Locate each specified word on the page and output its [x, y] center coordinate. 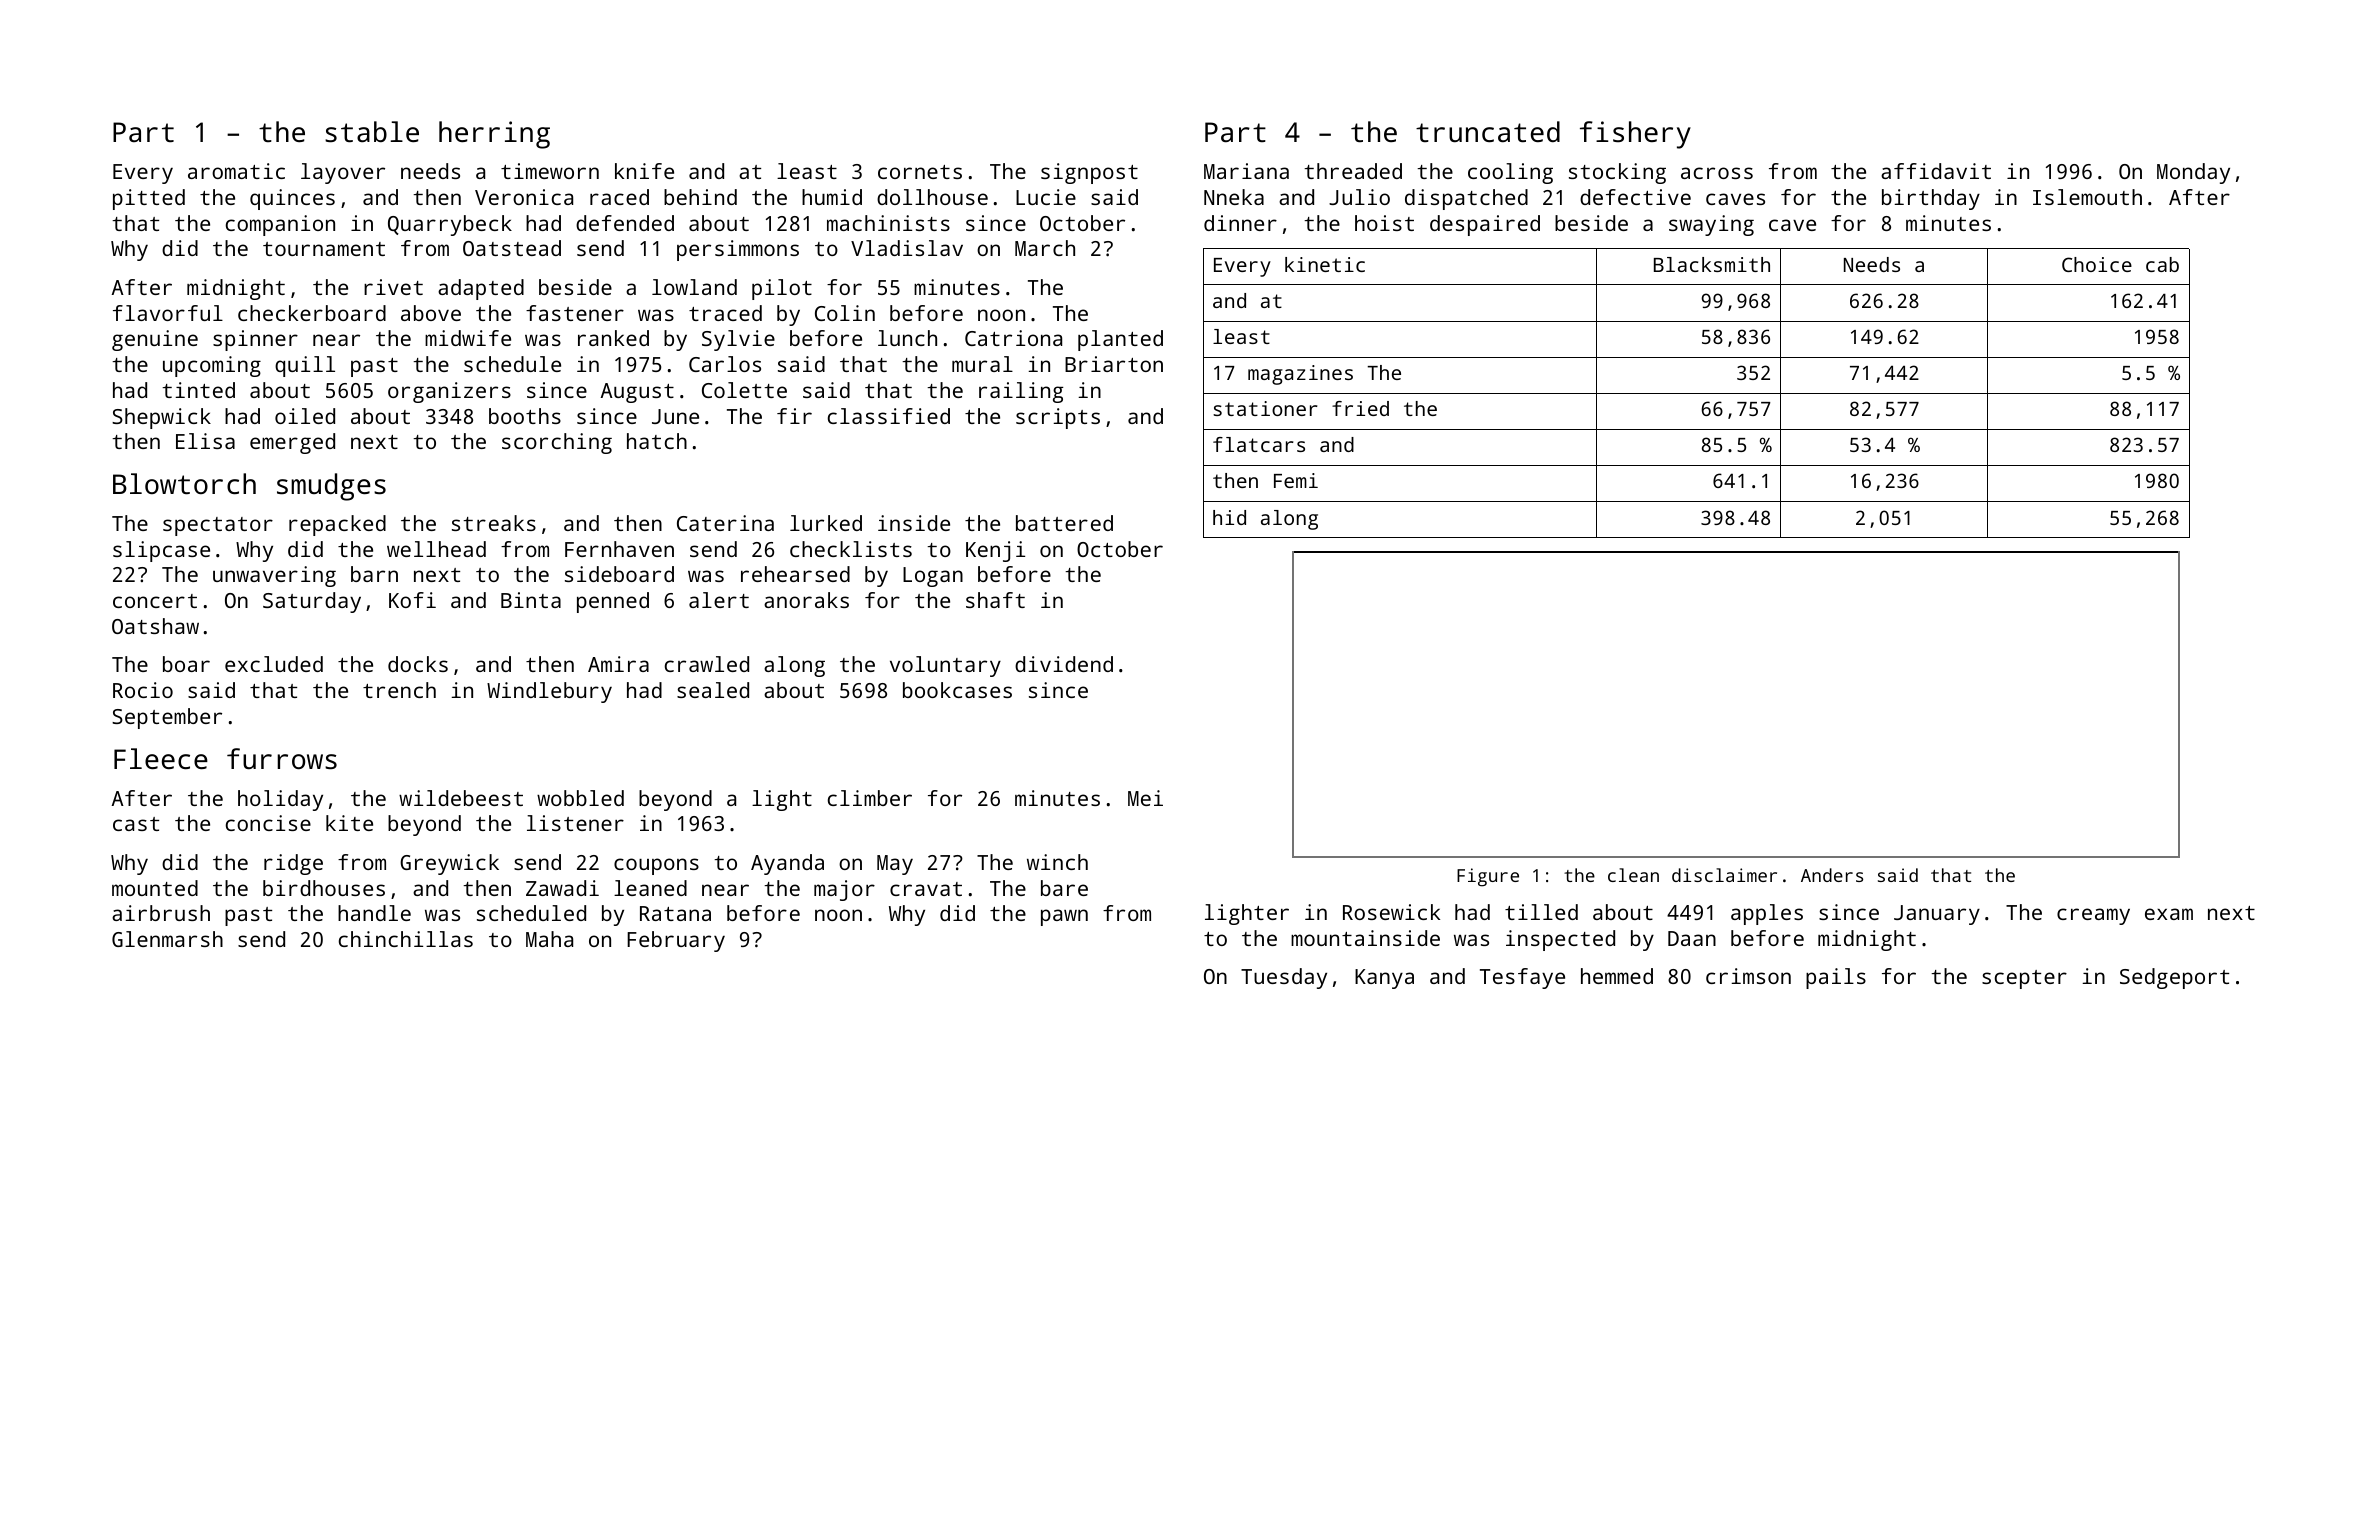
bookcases [957, 690]
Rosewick [1391, 912]
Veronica [524, 197]
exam [2169, 914]
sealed [713, 690]
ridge [293, 864]
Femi [1296, 480]
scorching [557, 443]
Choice [2097, 264]
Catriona [1013, 338]
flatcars [1259, 444]
